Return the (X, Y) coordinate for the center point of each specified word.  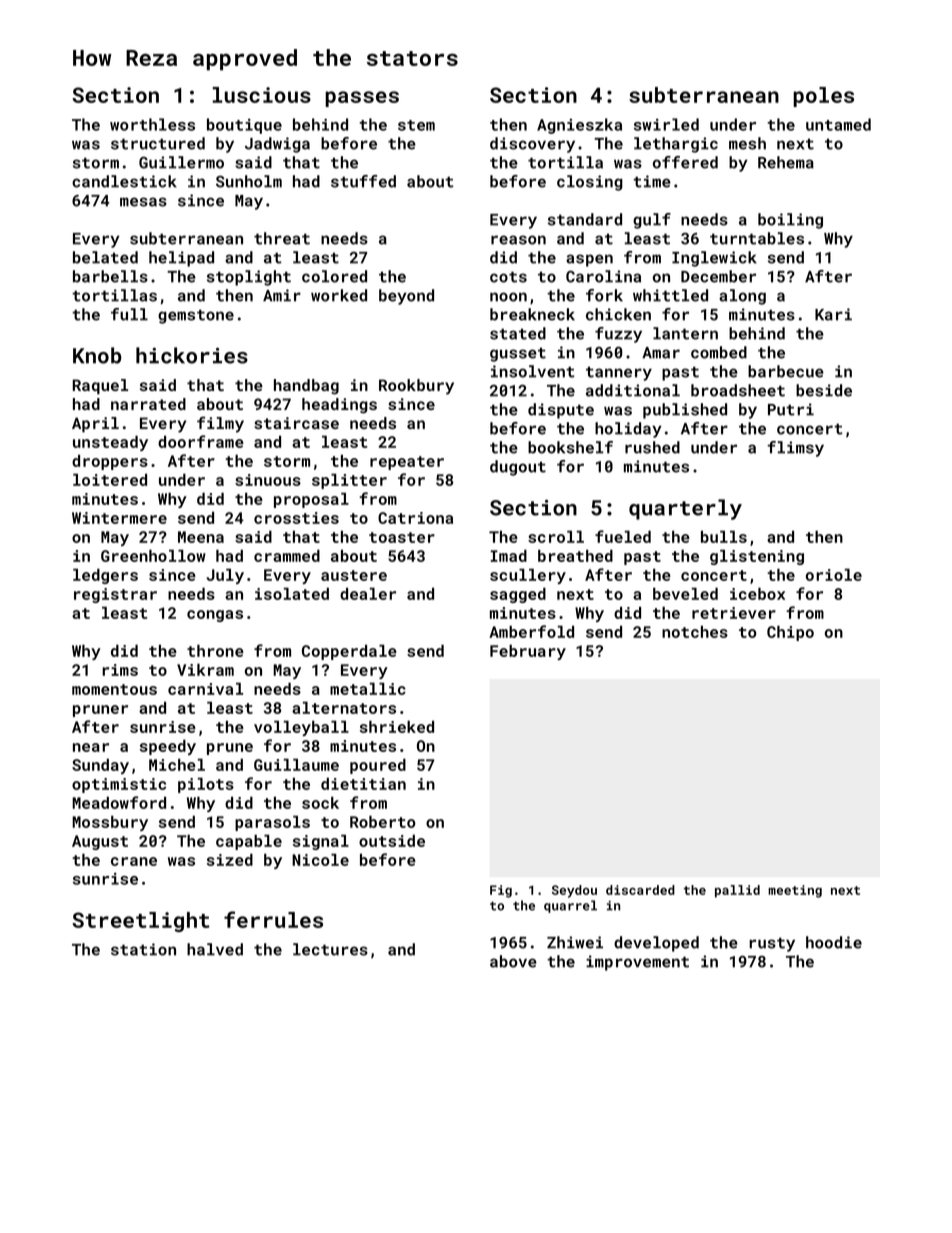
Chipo (790, 633)
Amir (282, 295)
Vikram (205, 669)
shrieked (397, 726)
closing (590, 183)
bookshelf (570, 447)
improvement (637, 963)
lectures (330, 949)
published (685, 411)
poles (823, 97)
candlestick (124, 181)
